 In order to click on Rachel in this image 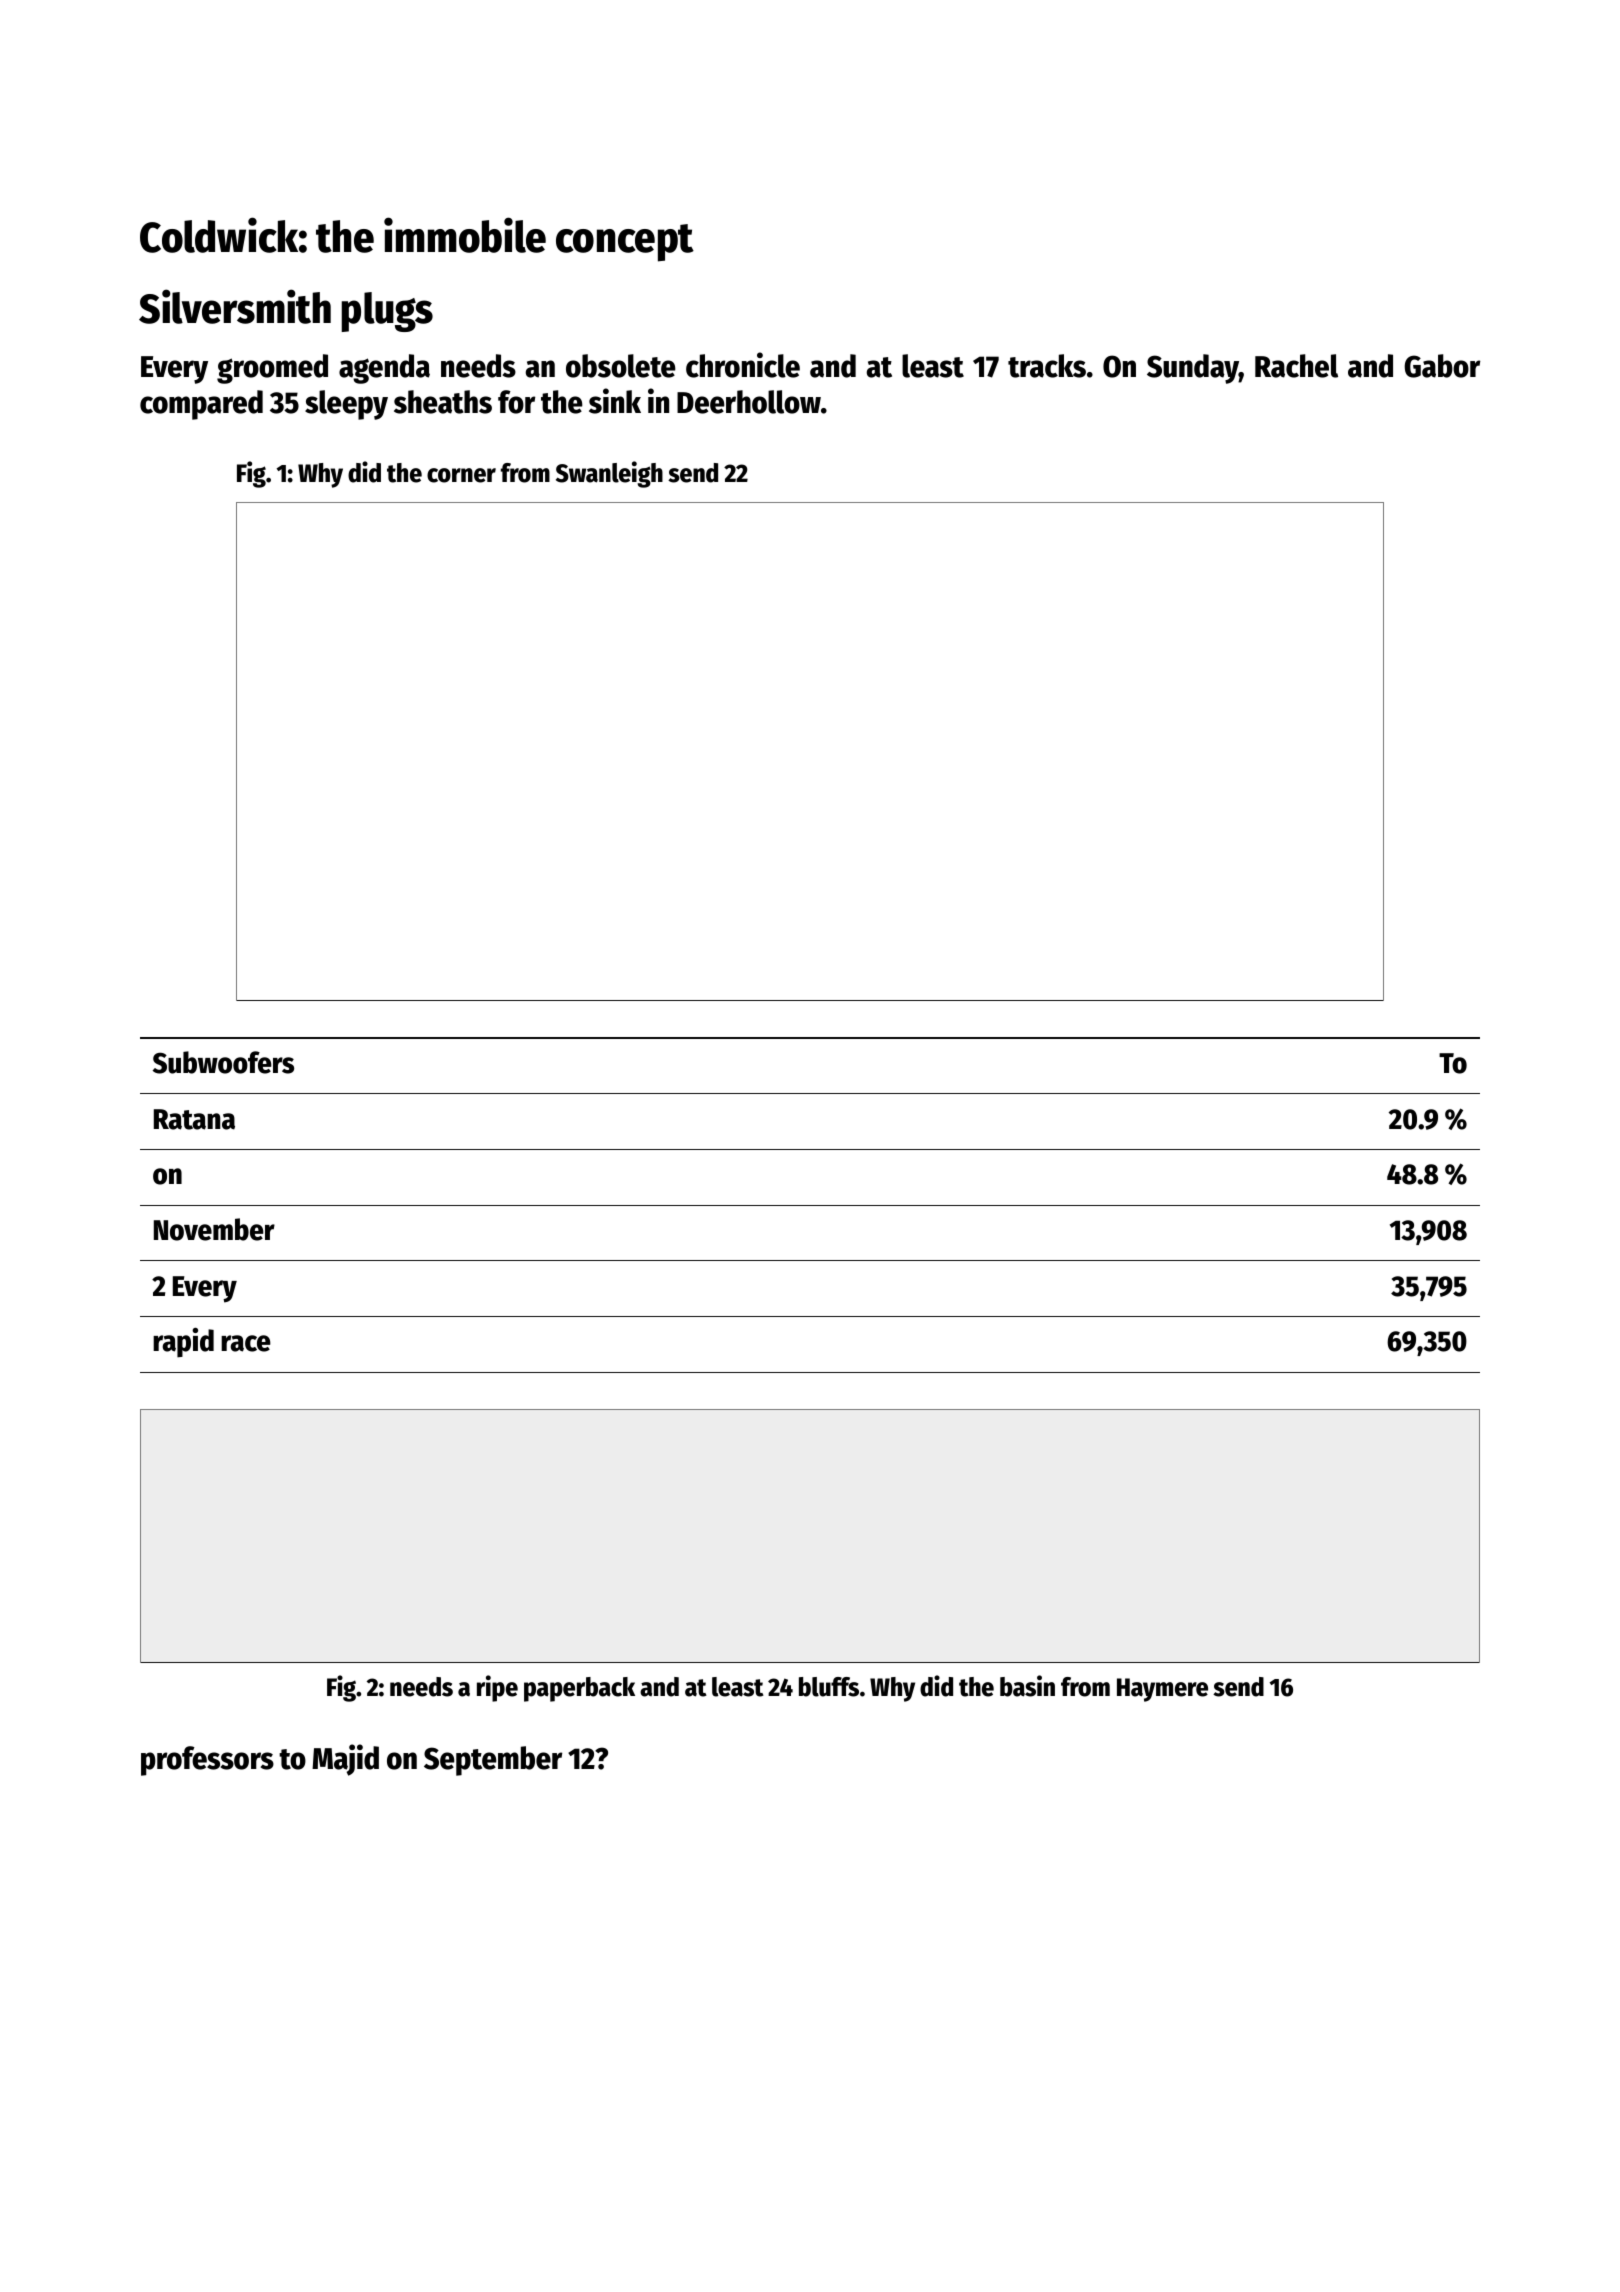, I will do `click(1296, 366)`.
